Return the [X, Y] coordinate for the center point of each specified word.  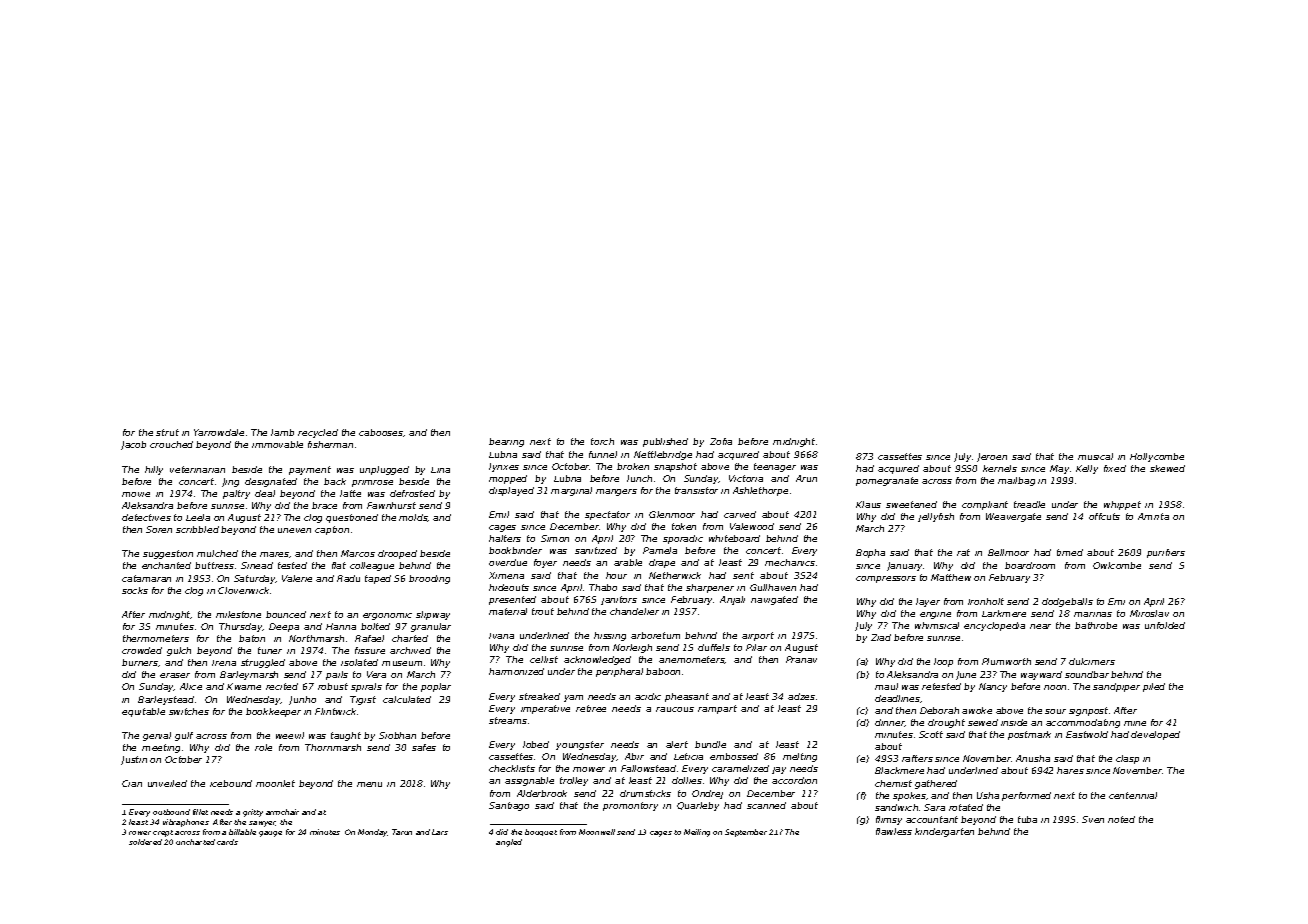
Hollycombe [1157, 457]
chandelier [634, 611]
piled [1154, 687]
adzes [801, 696]
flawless [894, 831]
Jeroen [992, 457]
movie [136, 494]
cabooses [381, 432]
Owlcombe [1117, 565]
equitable [143, 712]
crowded [142, 650]
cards [227, 842]
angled [509, 843]
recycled [318, 433]
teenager [775, 467]
